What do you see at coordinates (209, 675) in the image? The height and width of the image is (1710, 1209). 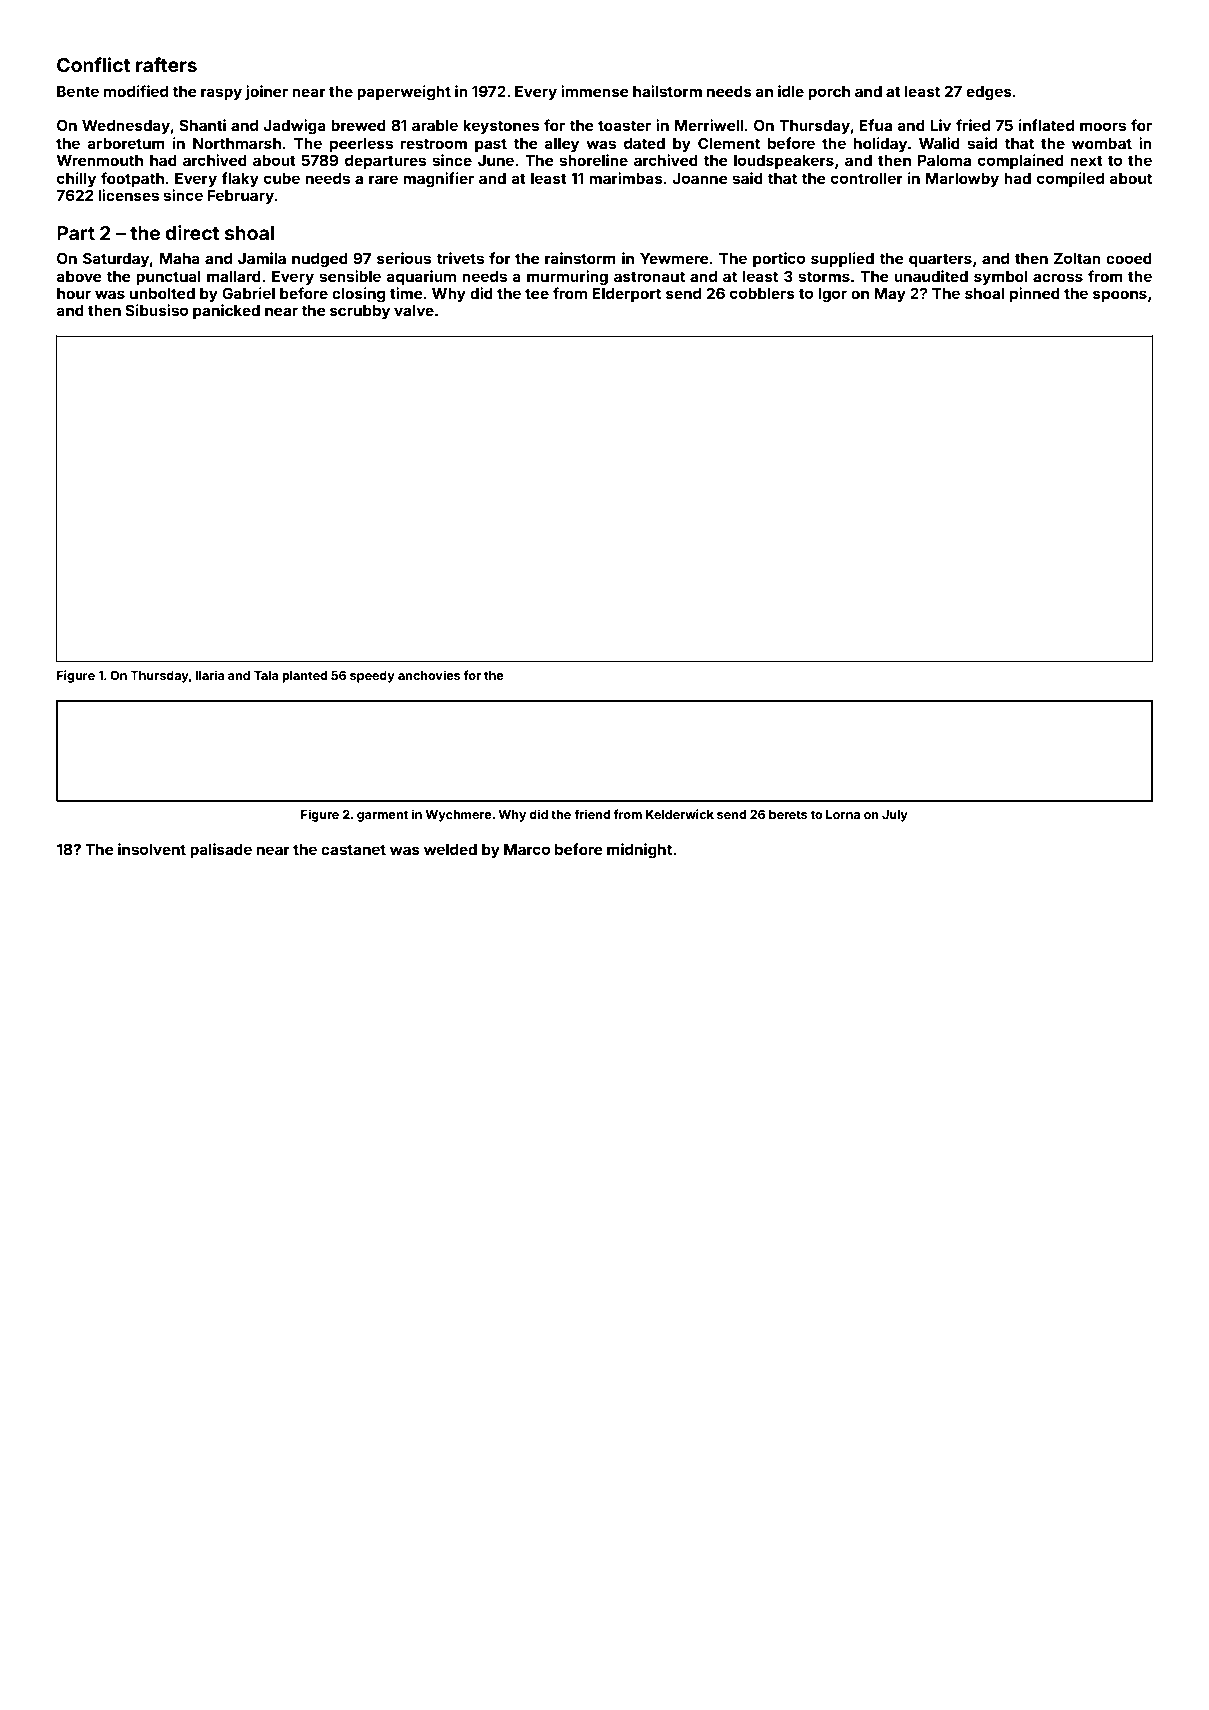 I see `Ilaria` at bounding box center [209, 675].
